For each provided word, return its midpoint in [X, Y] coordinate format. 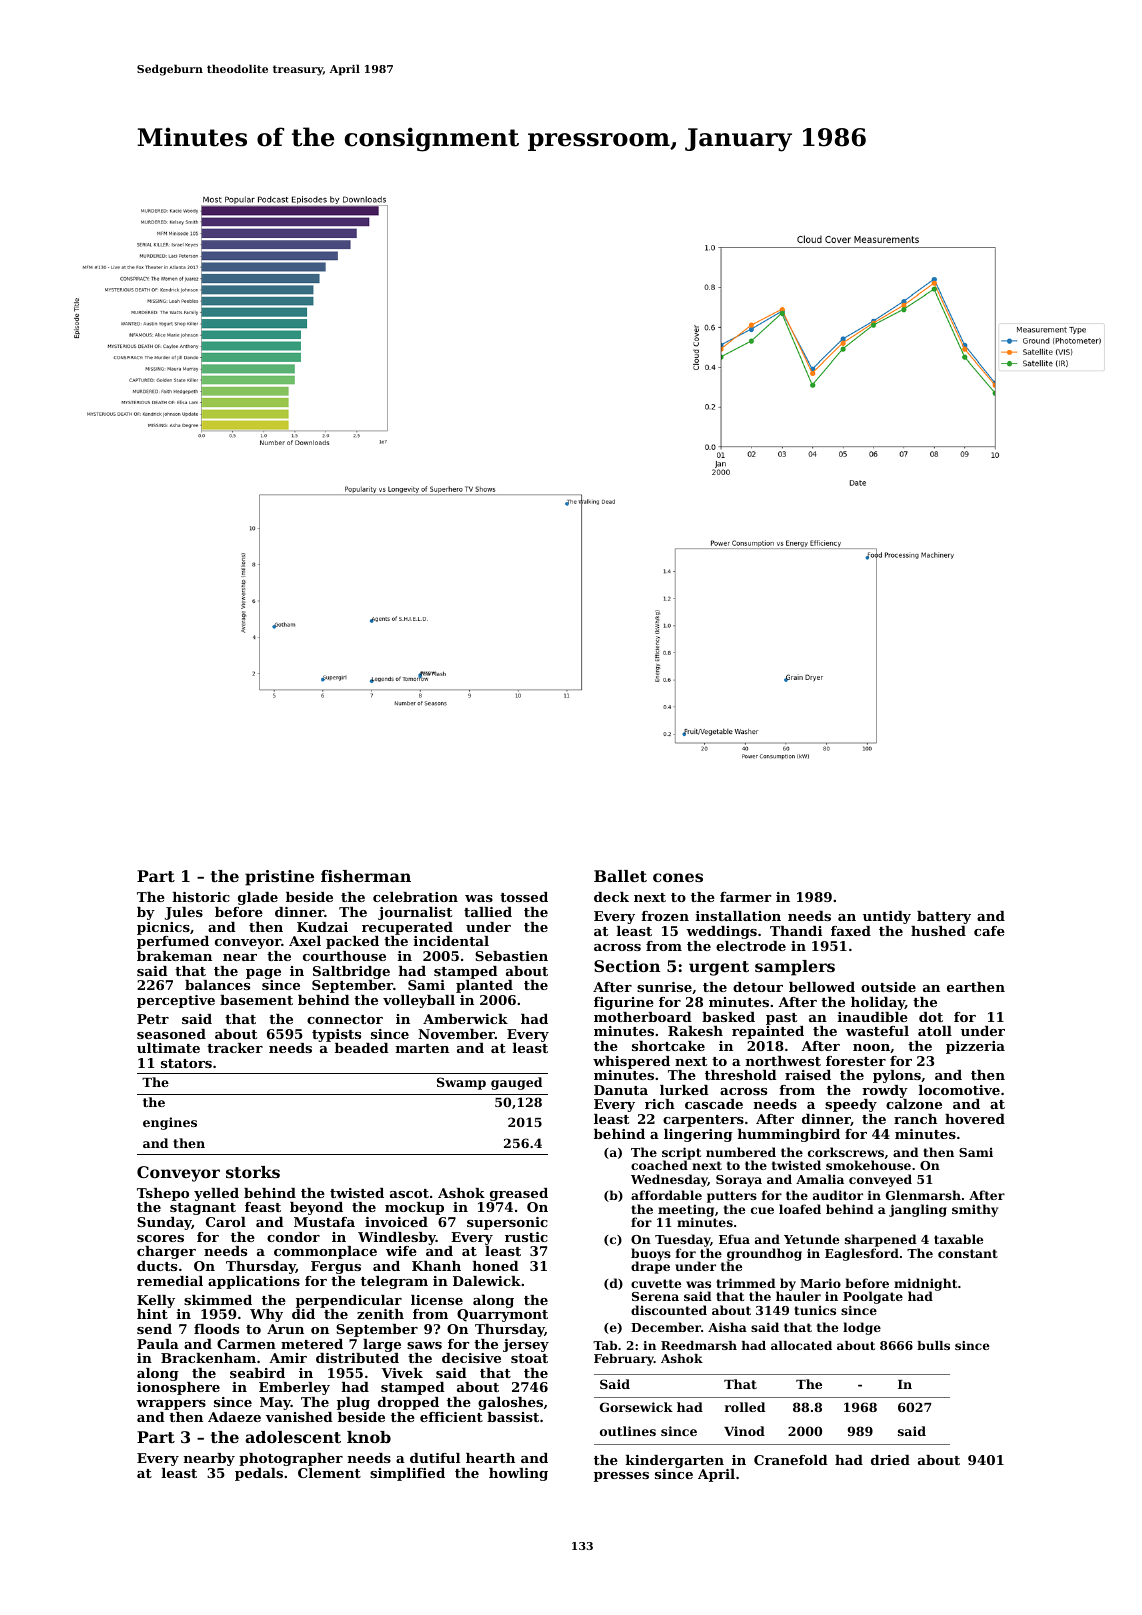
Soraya [739, 1181]
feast [263, 1207]
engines [170, 1123]
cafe [989, 931]
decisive [471, 1358]
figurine [624, 1003]
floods [216, 1329]
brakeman [174, 956]
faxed [851, 931]
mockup [414, 1208]
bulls [933, 1345]
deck [611, 897]
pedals [259, 1474]
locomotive [959, 1090]
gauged [516, 1083]
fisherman [366, 876]
